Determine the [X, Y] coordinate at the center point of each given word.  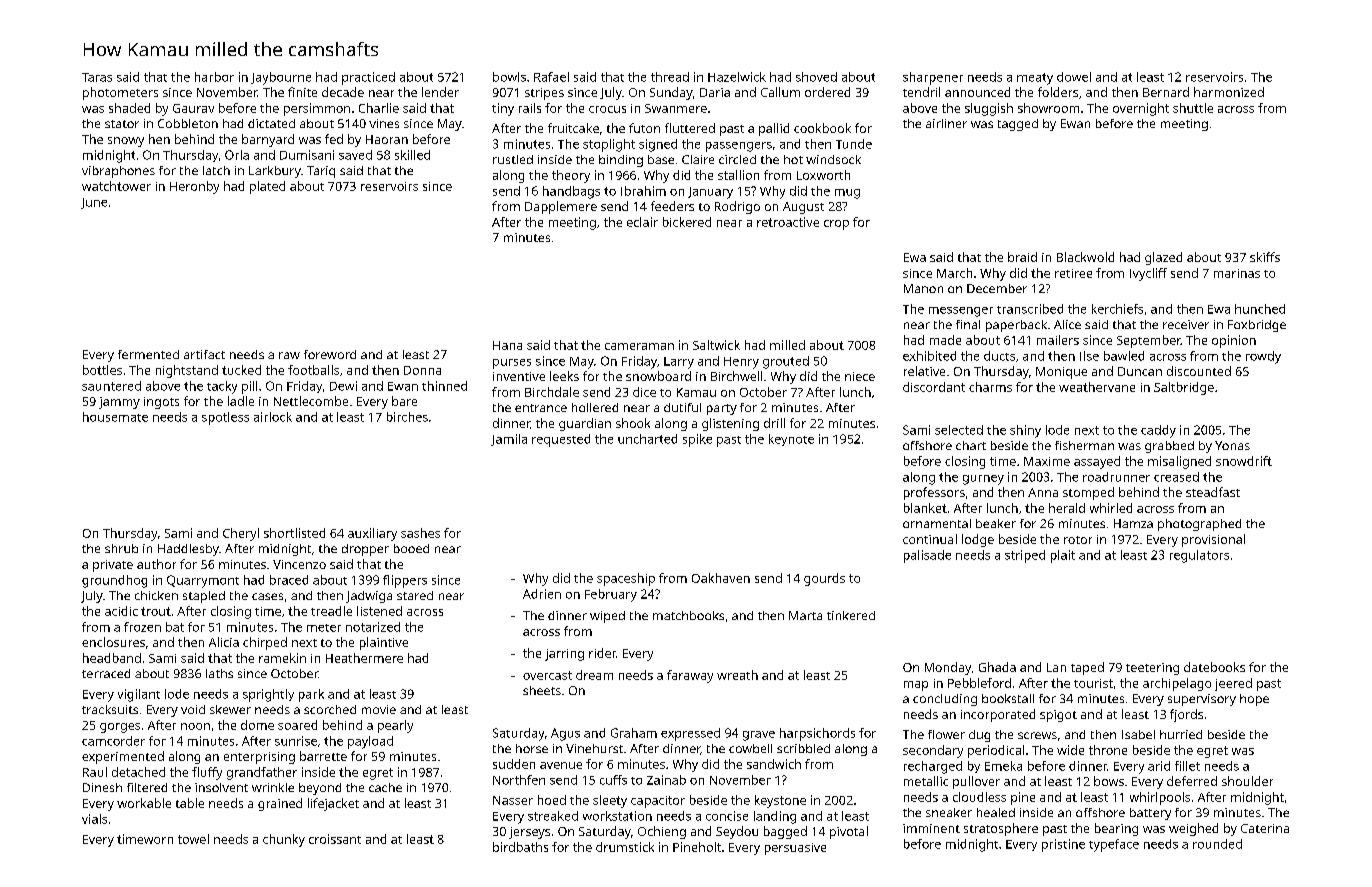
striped [1025, 556]
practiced [368, 78]
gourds [824, 579]
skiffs [1265, 257]
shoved [816, 77]
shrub [121, 548]
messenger [961, 312]
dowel [1074, 77]
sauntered [111, 386]
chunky [284, 840]
